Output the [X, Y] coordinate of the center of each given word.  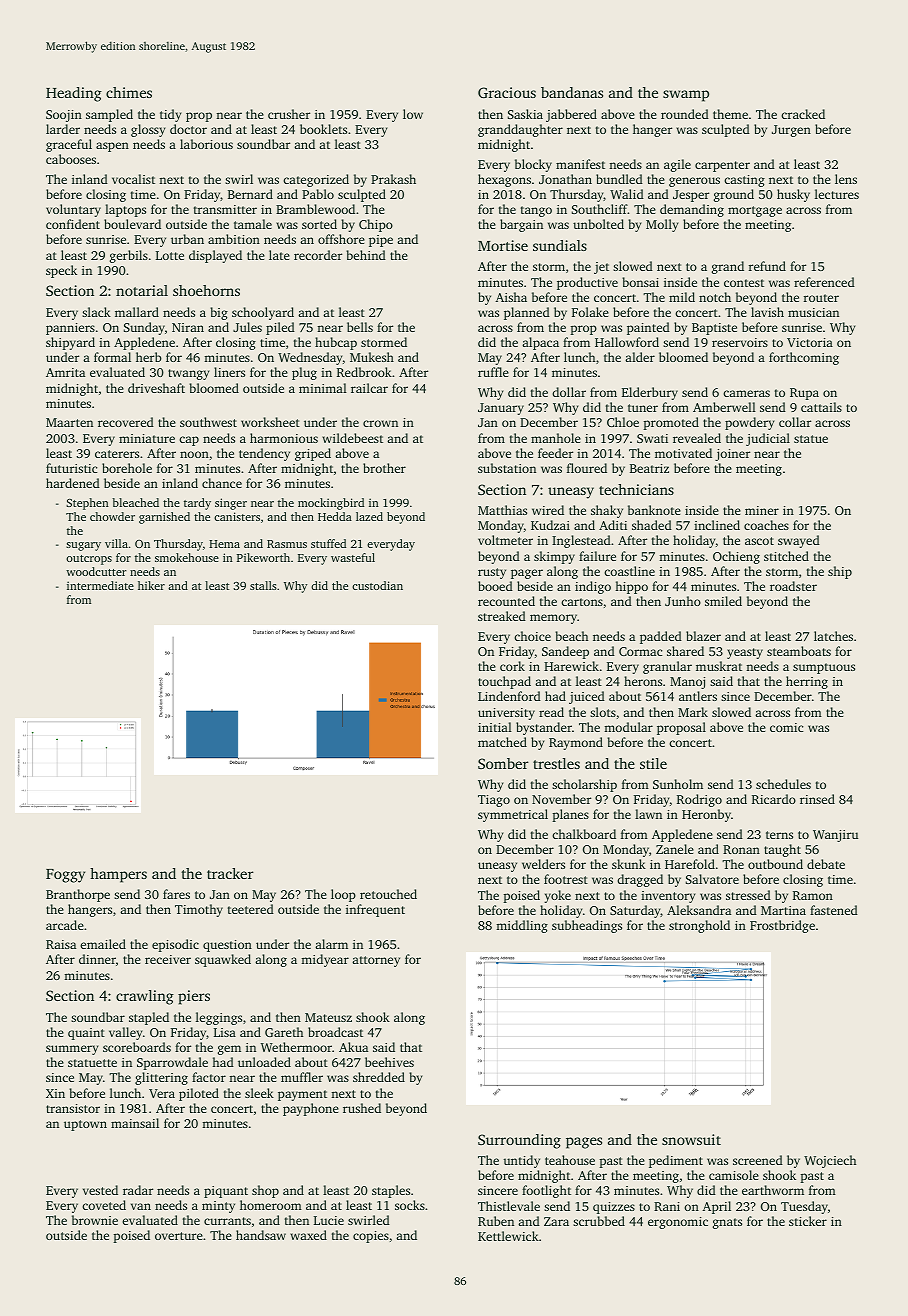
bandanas [572, 92]
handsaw [261, 1235]
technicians [636, 489]
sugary [83, 546]
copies [371, 1237]
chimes [129, 92]
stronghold [699, 926]
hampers [118, 875]
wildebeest [352, 438]
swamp [686, 96]
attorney [376, 961]
